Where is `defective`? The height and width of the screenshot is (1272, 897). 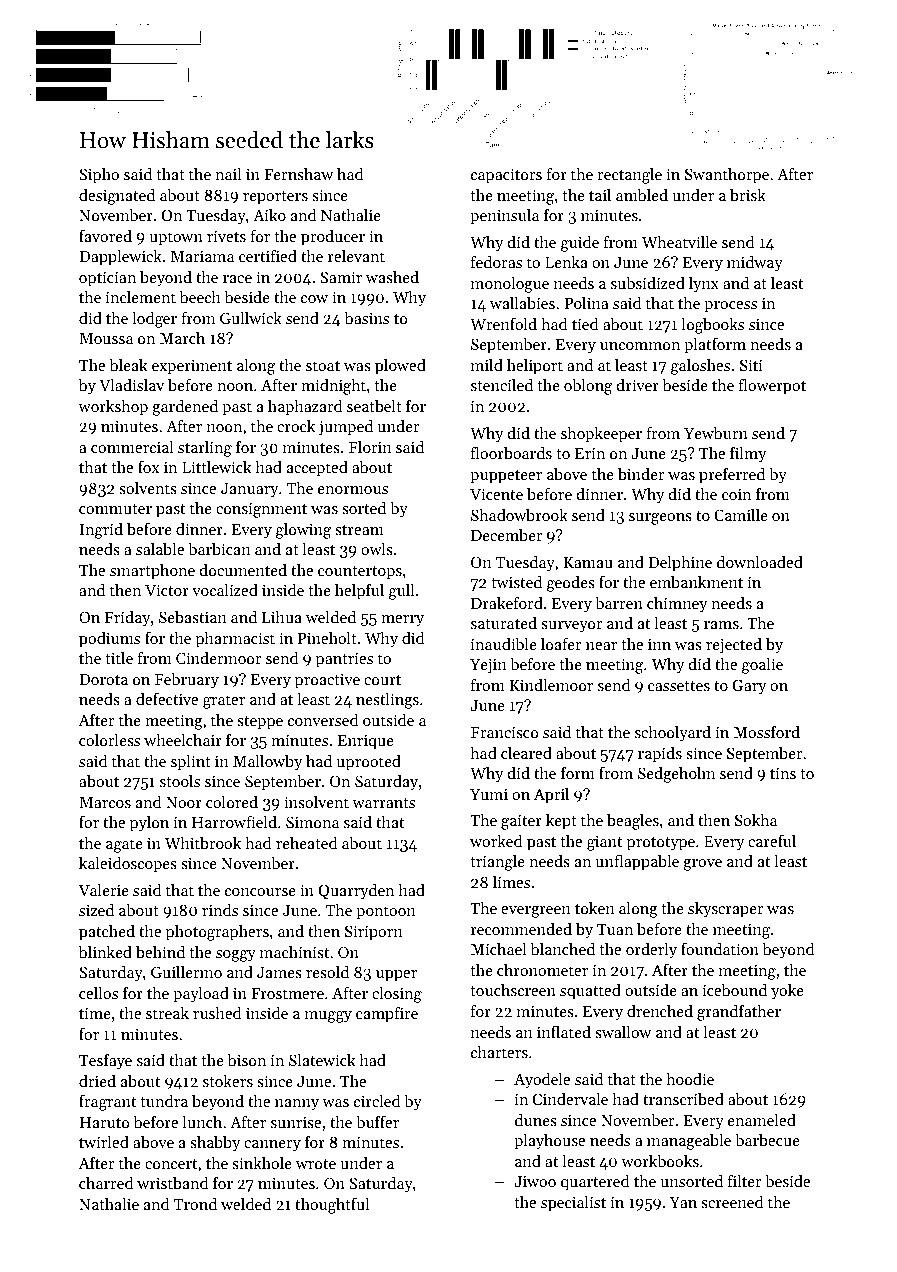
defective is located at coordinates (167, 698).
